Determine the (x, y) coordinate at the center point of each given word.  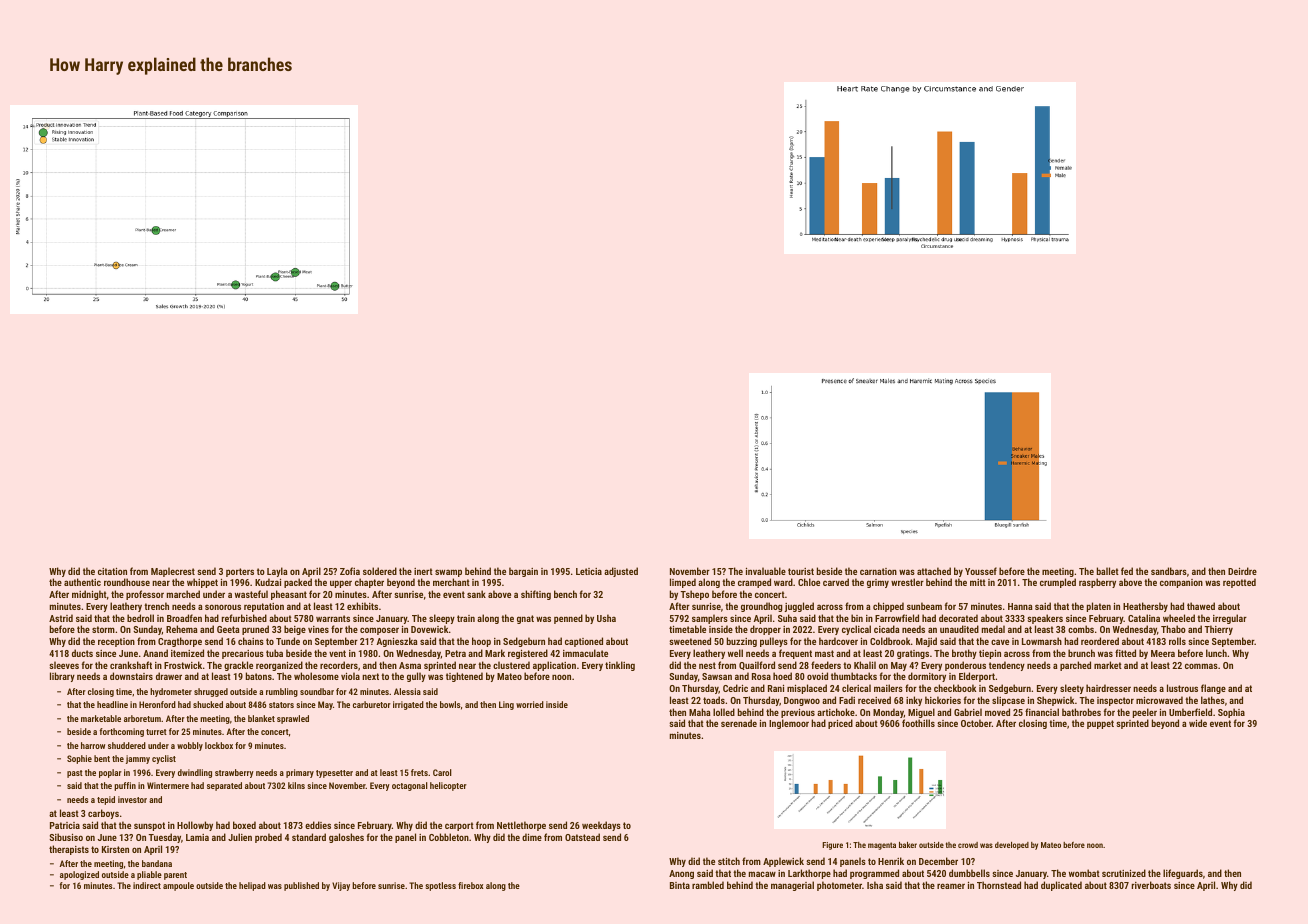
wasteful (251, 594)
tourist (801, 571)
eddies (318, 825)
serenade (739, 723)
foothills (918, 723)
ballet (1108, 571)
